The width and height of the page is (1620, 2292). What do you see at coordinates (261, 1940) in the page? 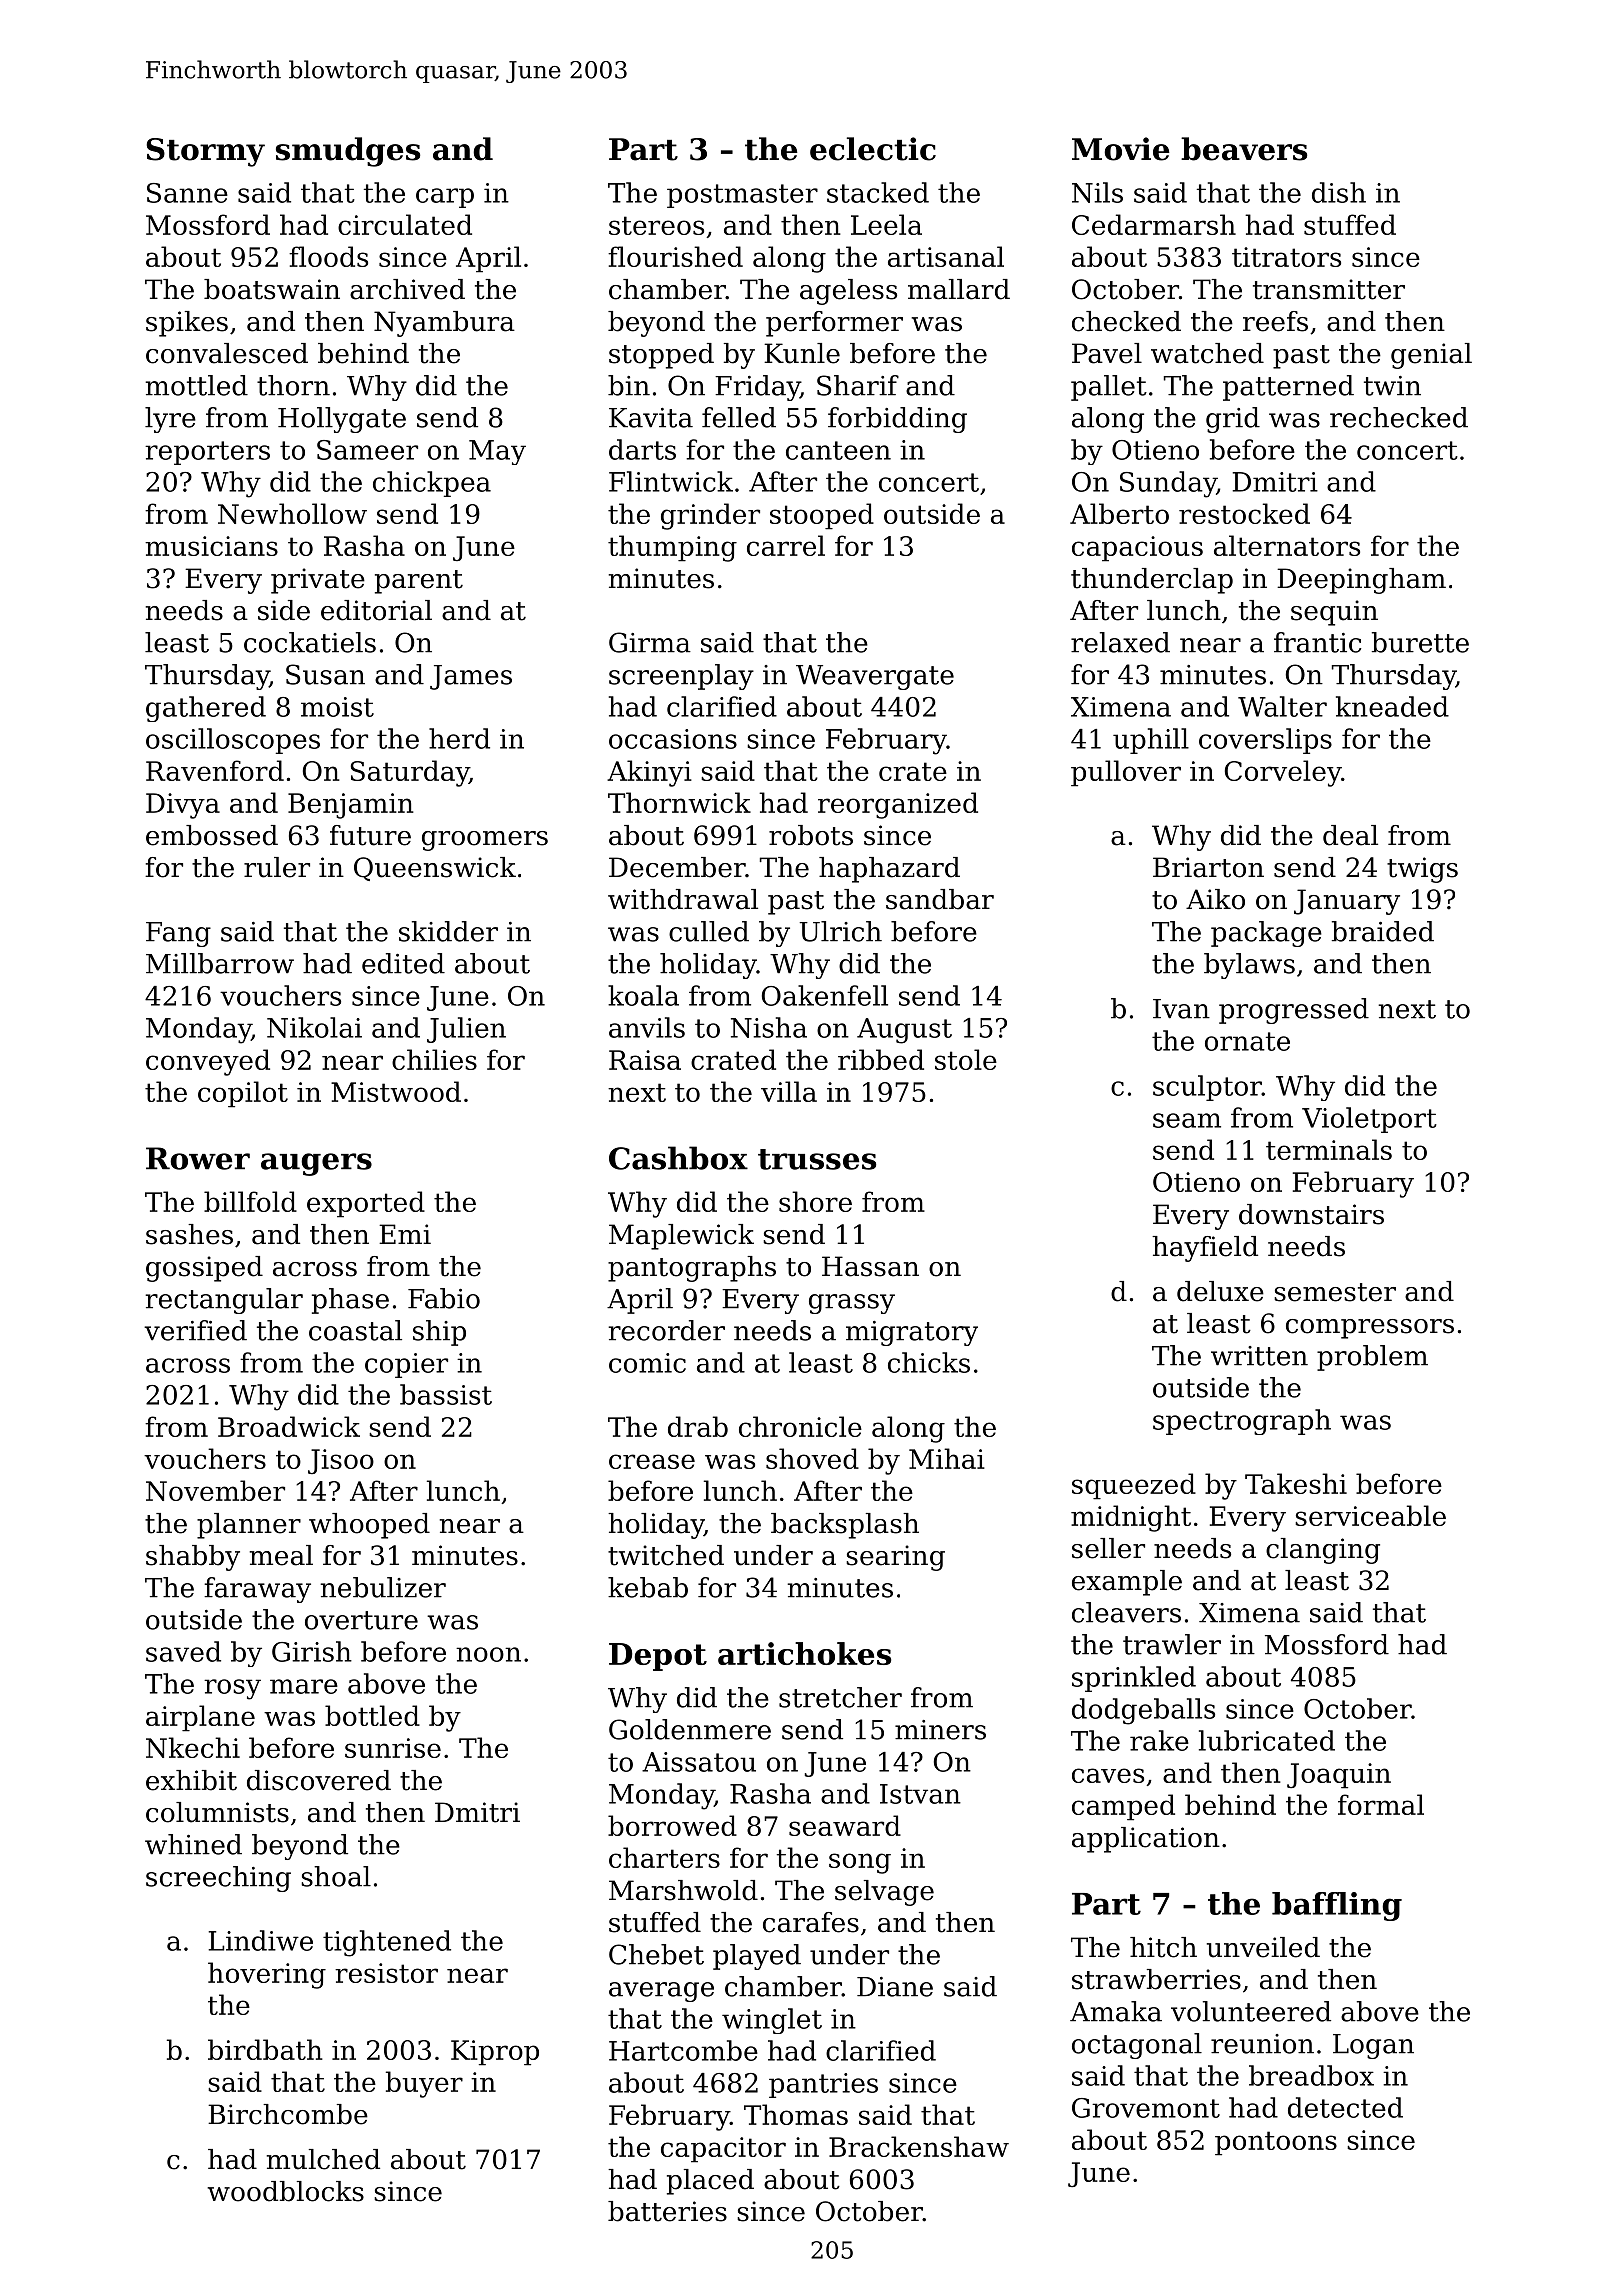
I see `Lindiwe` at bounding box center [261, 1940].
